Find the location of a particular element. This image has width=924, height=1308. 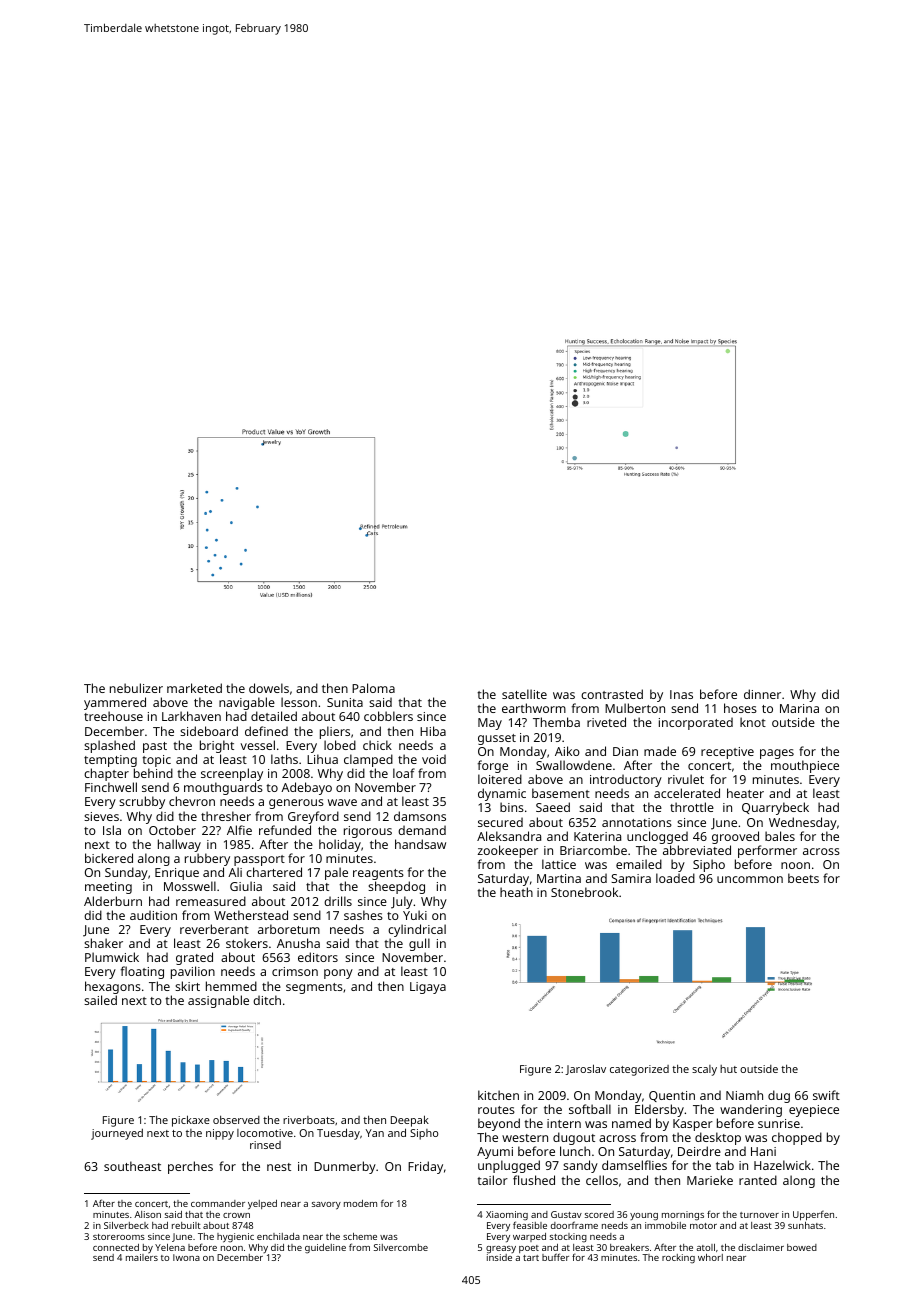

unclogged is located at coordinates (657, 837).
